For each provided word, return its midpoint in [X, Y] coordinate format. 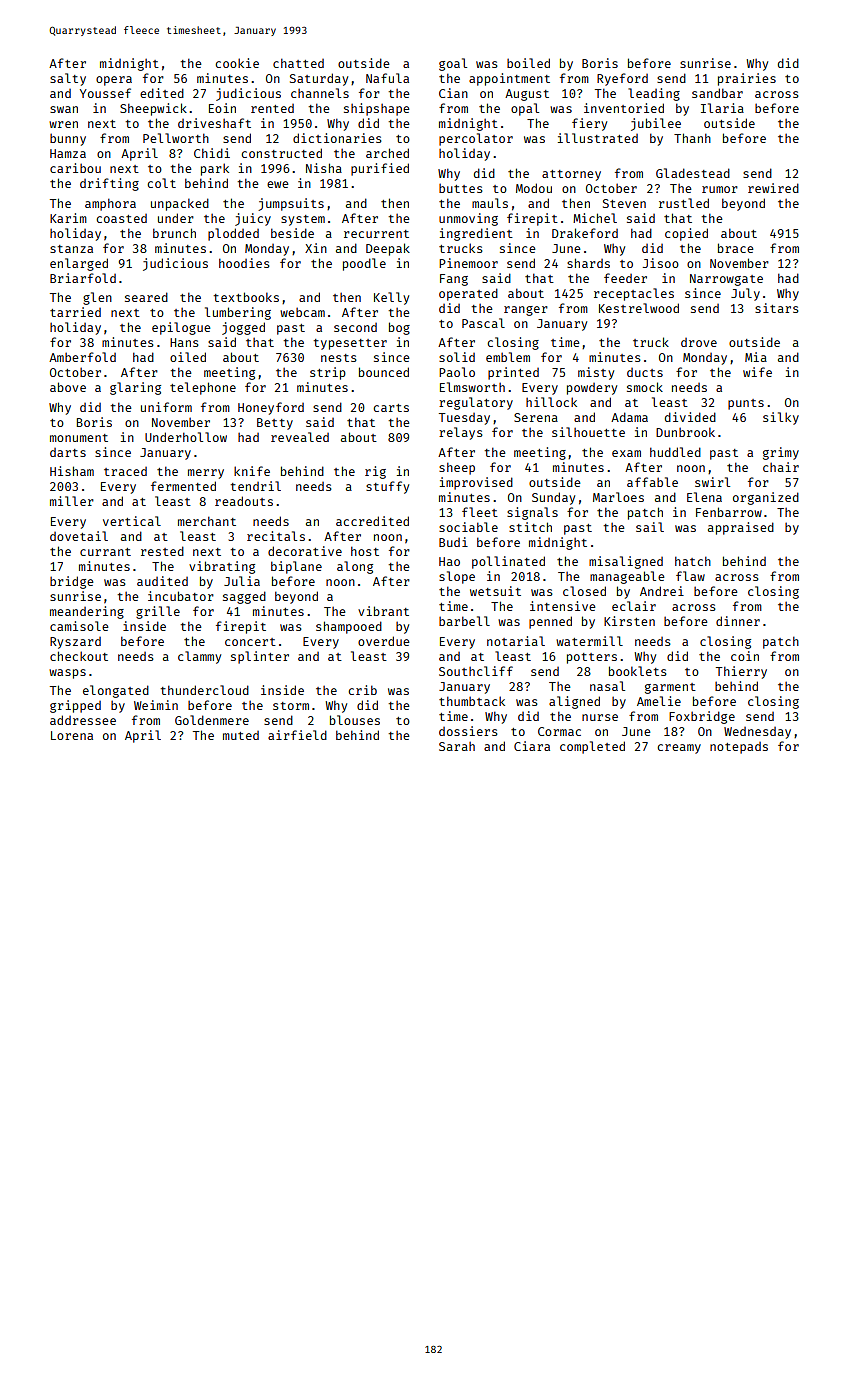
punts [746, 404]
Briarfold [83, 278]
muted [241, 735]
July [745, 294]
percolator [476, 139]
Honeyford [271, 408]
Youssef [105, 93]
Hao [449, 561]
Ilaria [722, 108]
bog [399, 328]
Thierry [741, 672]
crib [362, 690]
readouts [244, 501]
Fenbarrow [729, 512]
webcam [302, 312]
